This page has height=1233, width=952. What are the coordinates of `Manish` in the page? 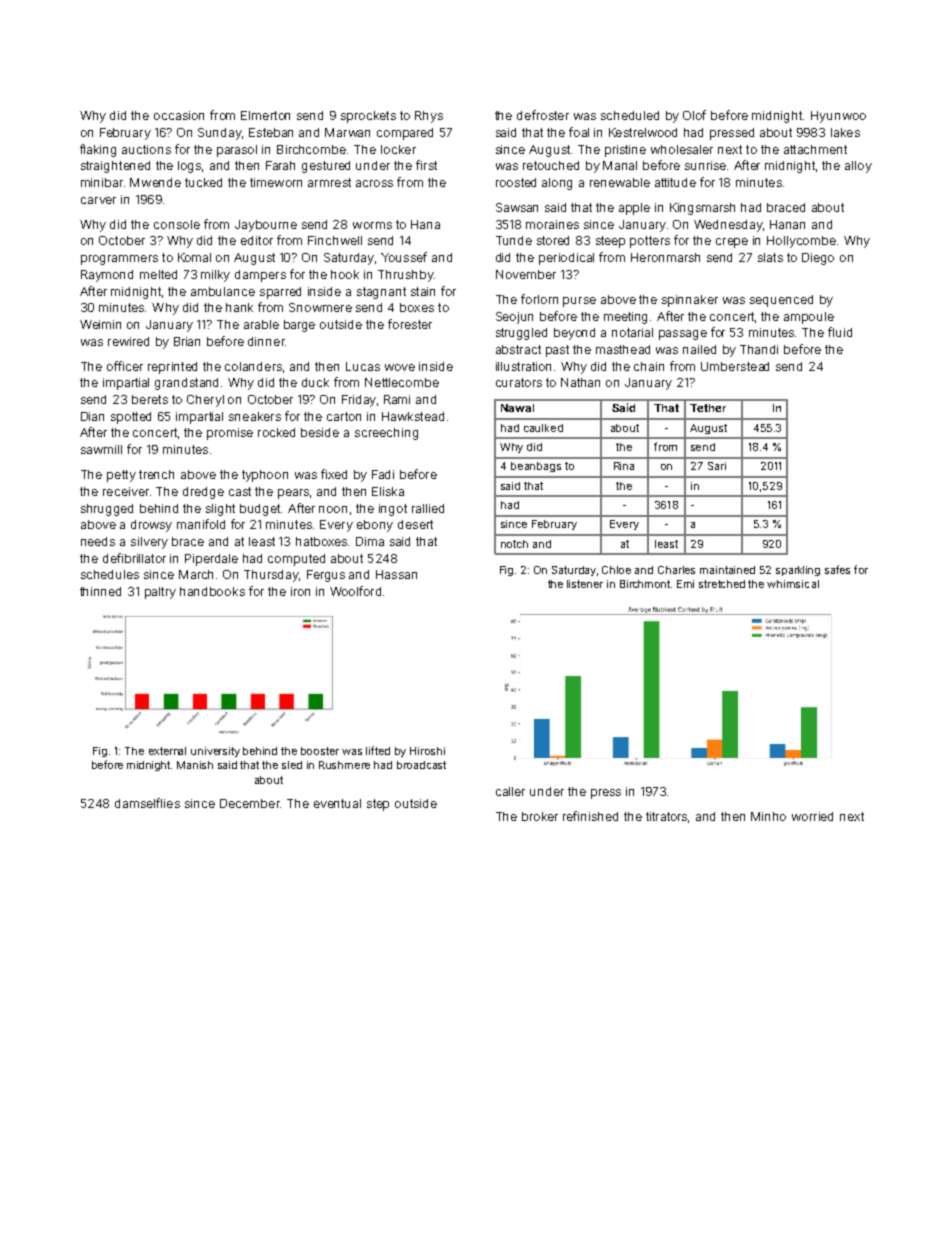 It's located at (195, 765).
